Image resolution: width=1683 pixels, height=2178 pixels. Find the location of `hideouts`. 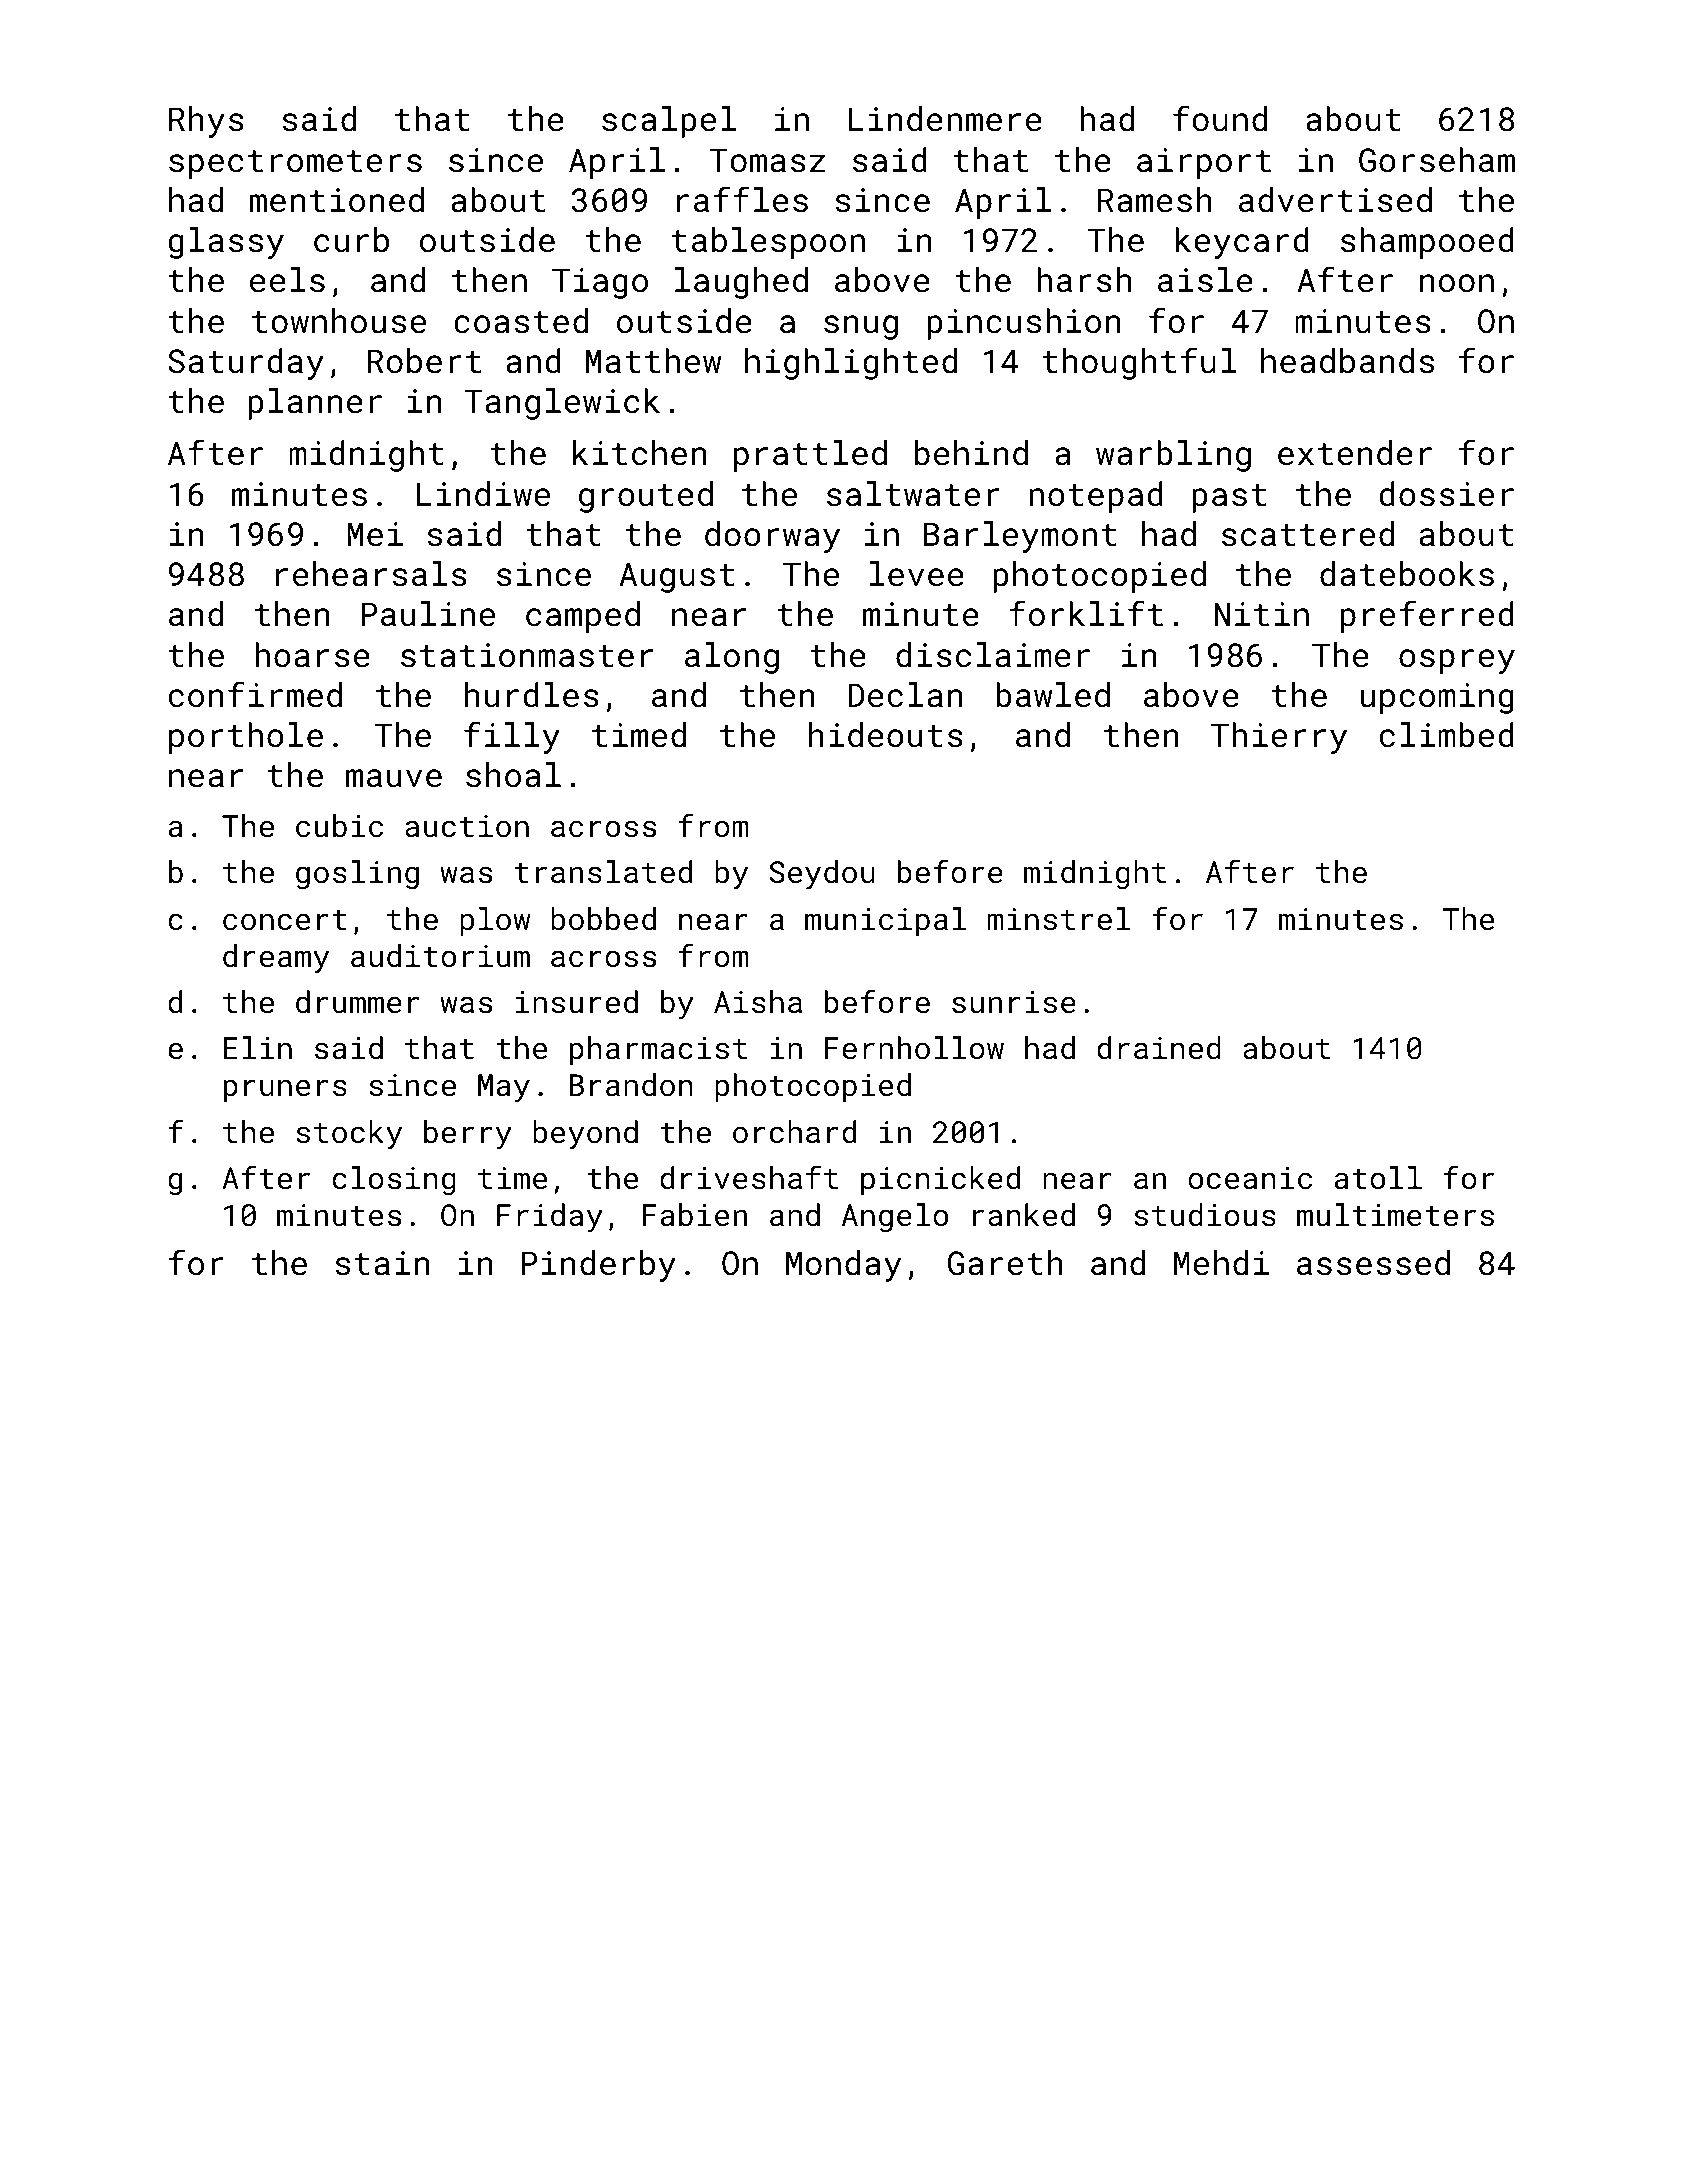

hideouts is located at coordinates (886, 735).
